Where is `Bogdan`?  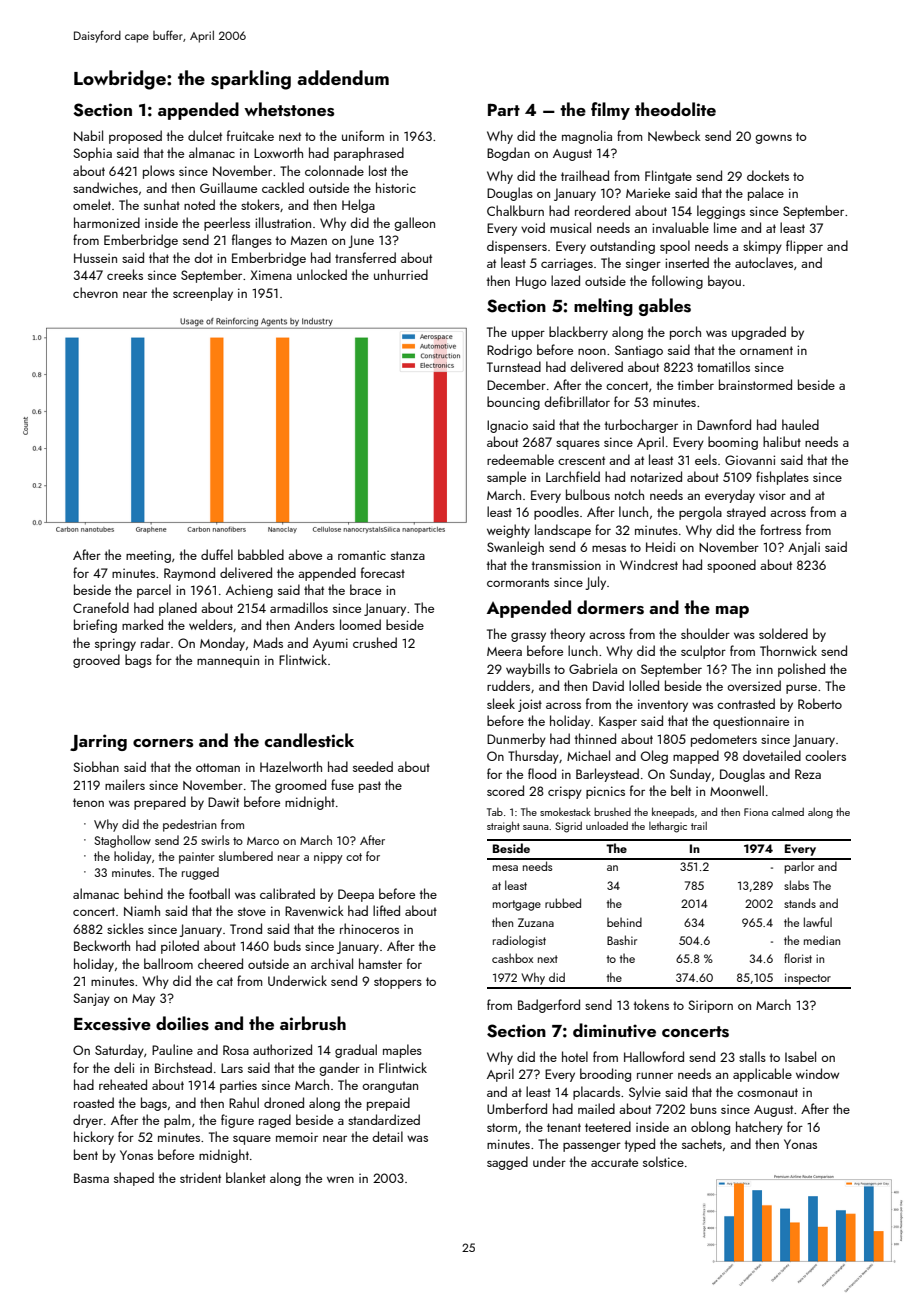 Bogdan is located at coordinates (508, 154).
